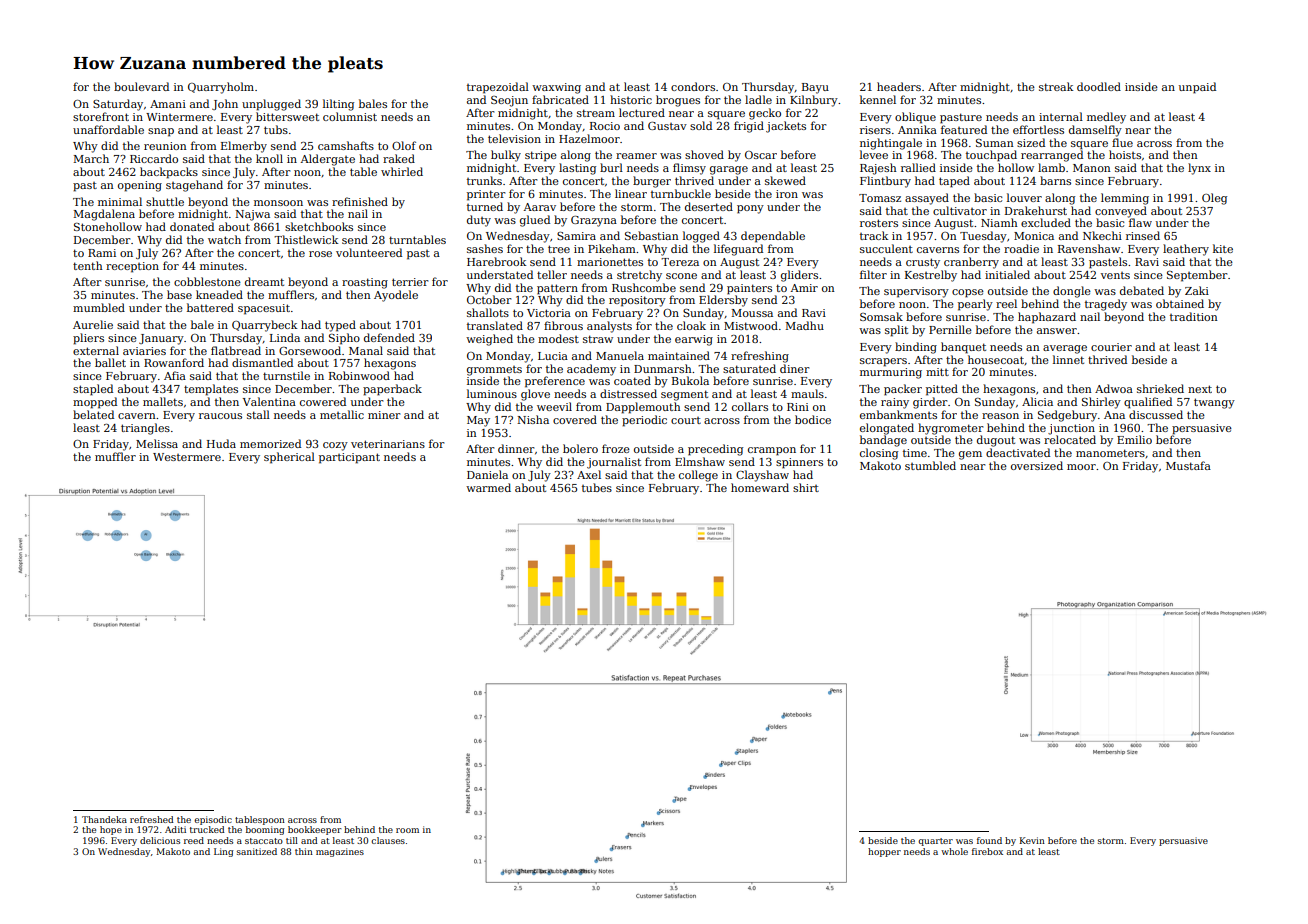 This screenshot has width=1308, height=924. What do you see at coordinates (555, 382) in the screenshot?
I see `preference` at bounding box center [555, 382].
